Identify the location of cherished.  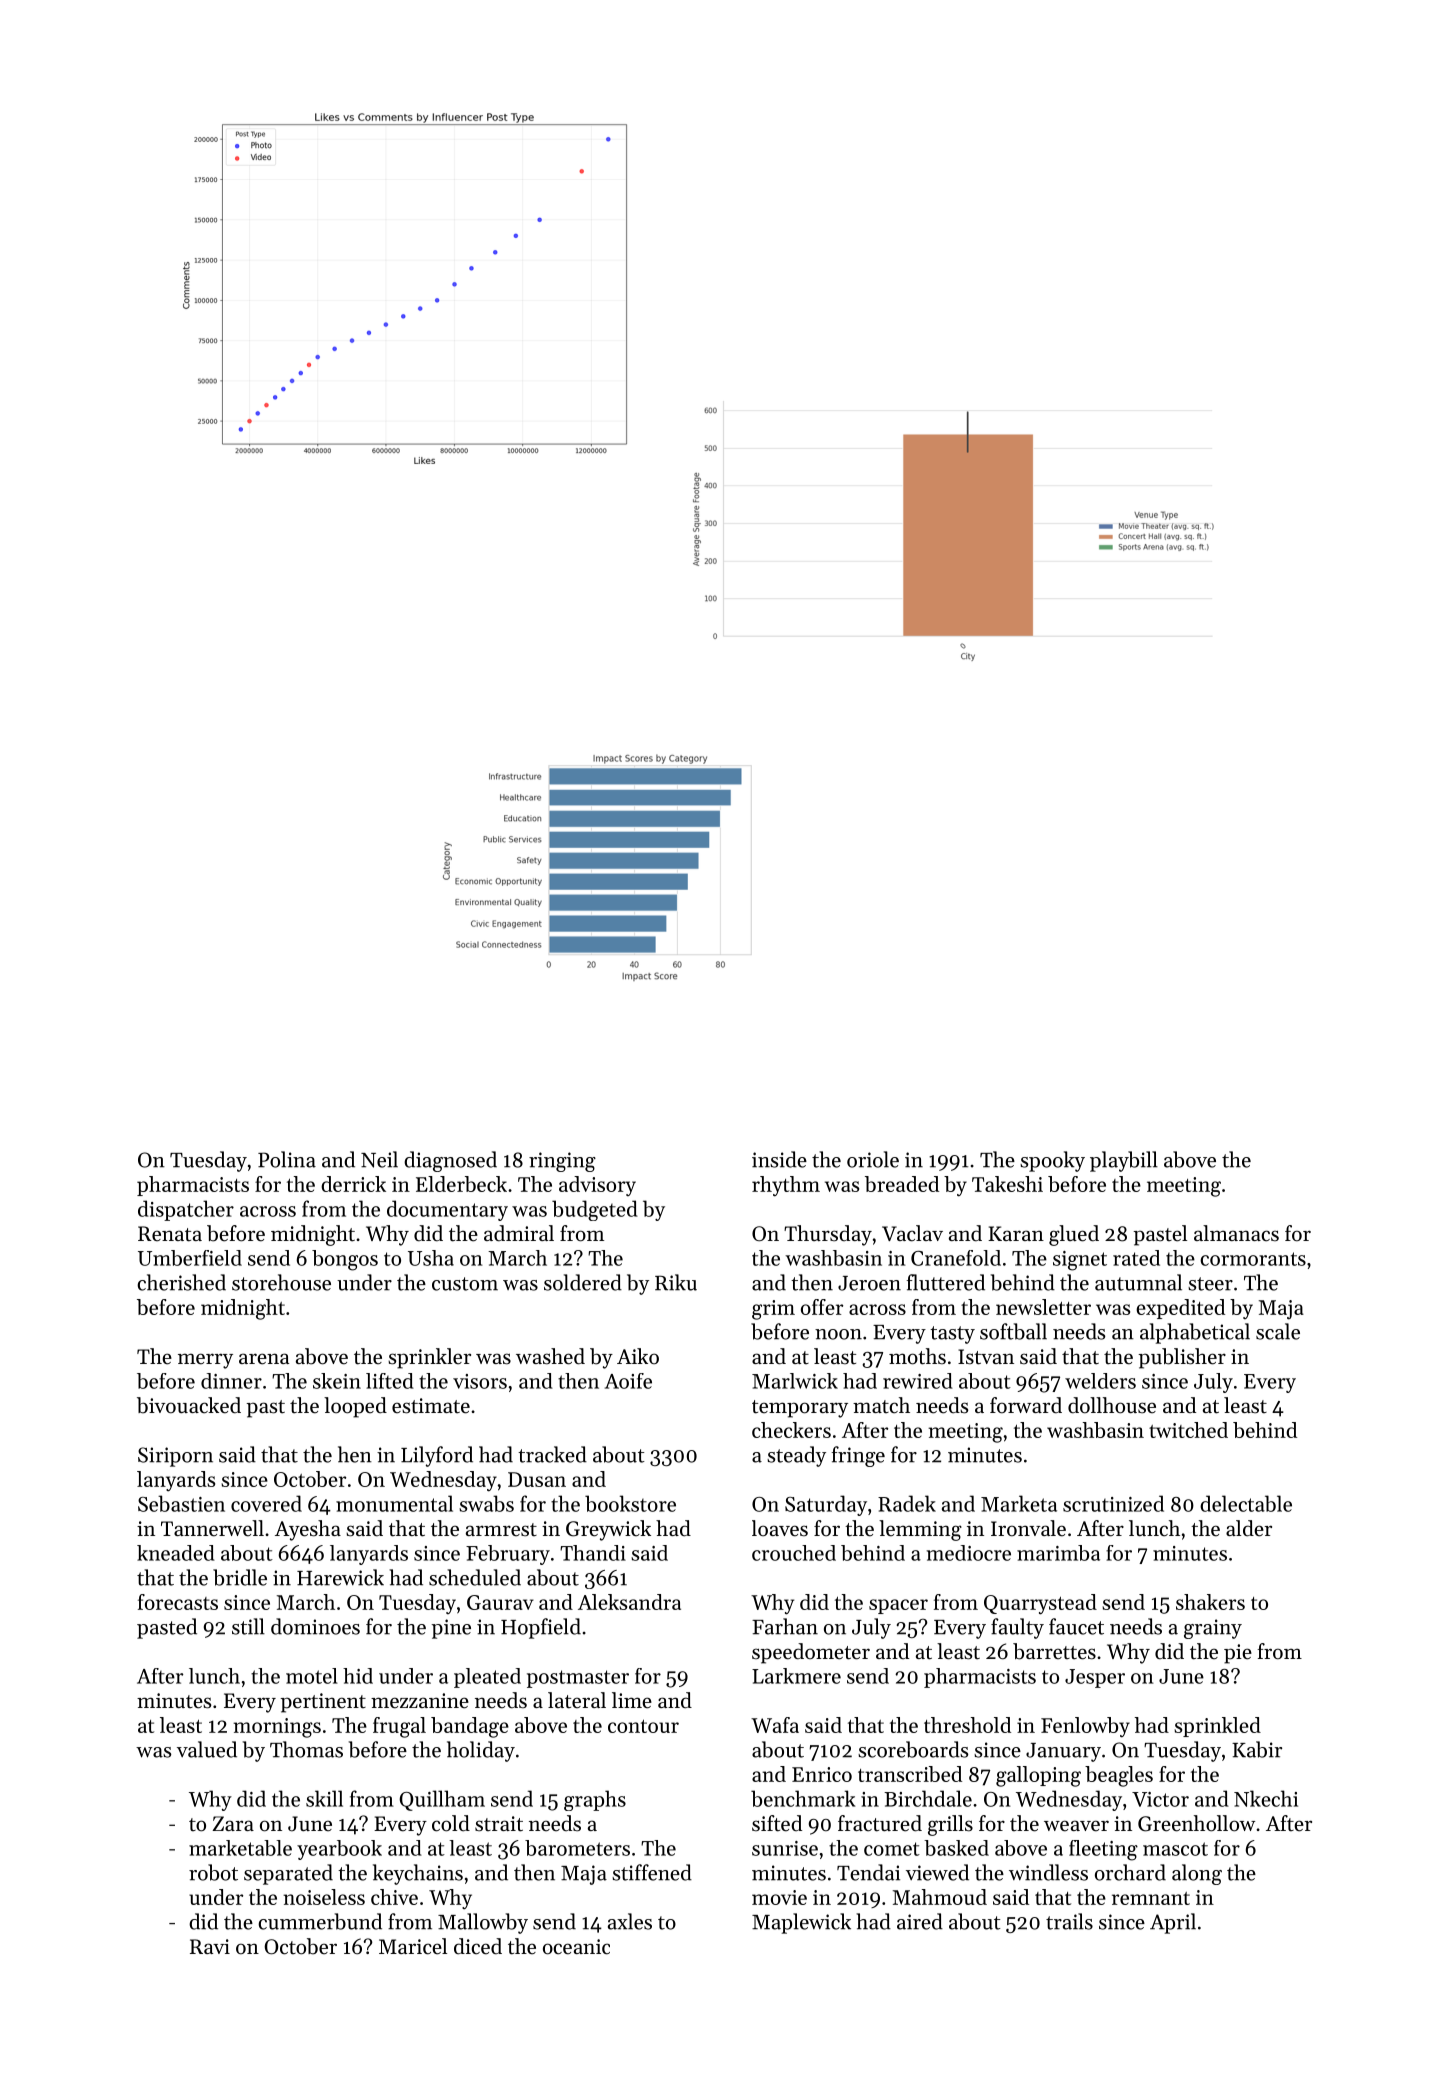
(181, 1282).
